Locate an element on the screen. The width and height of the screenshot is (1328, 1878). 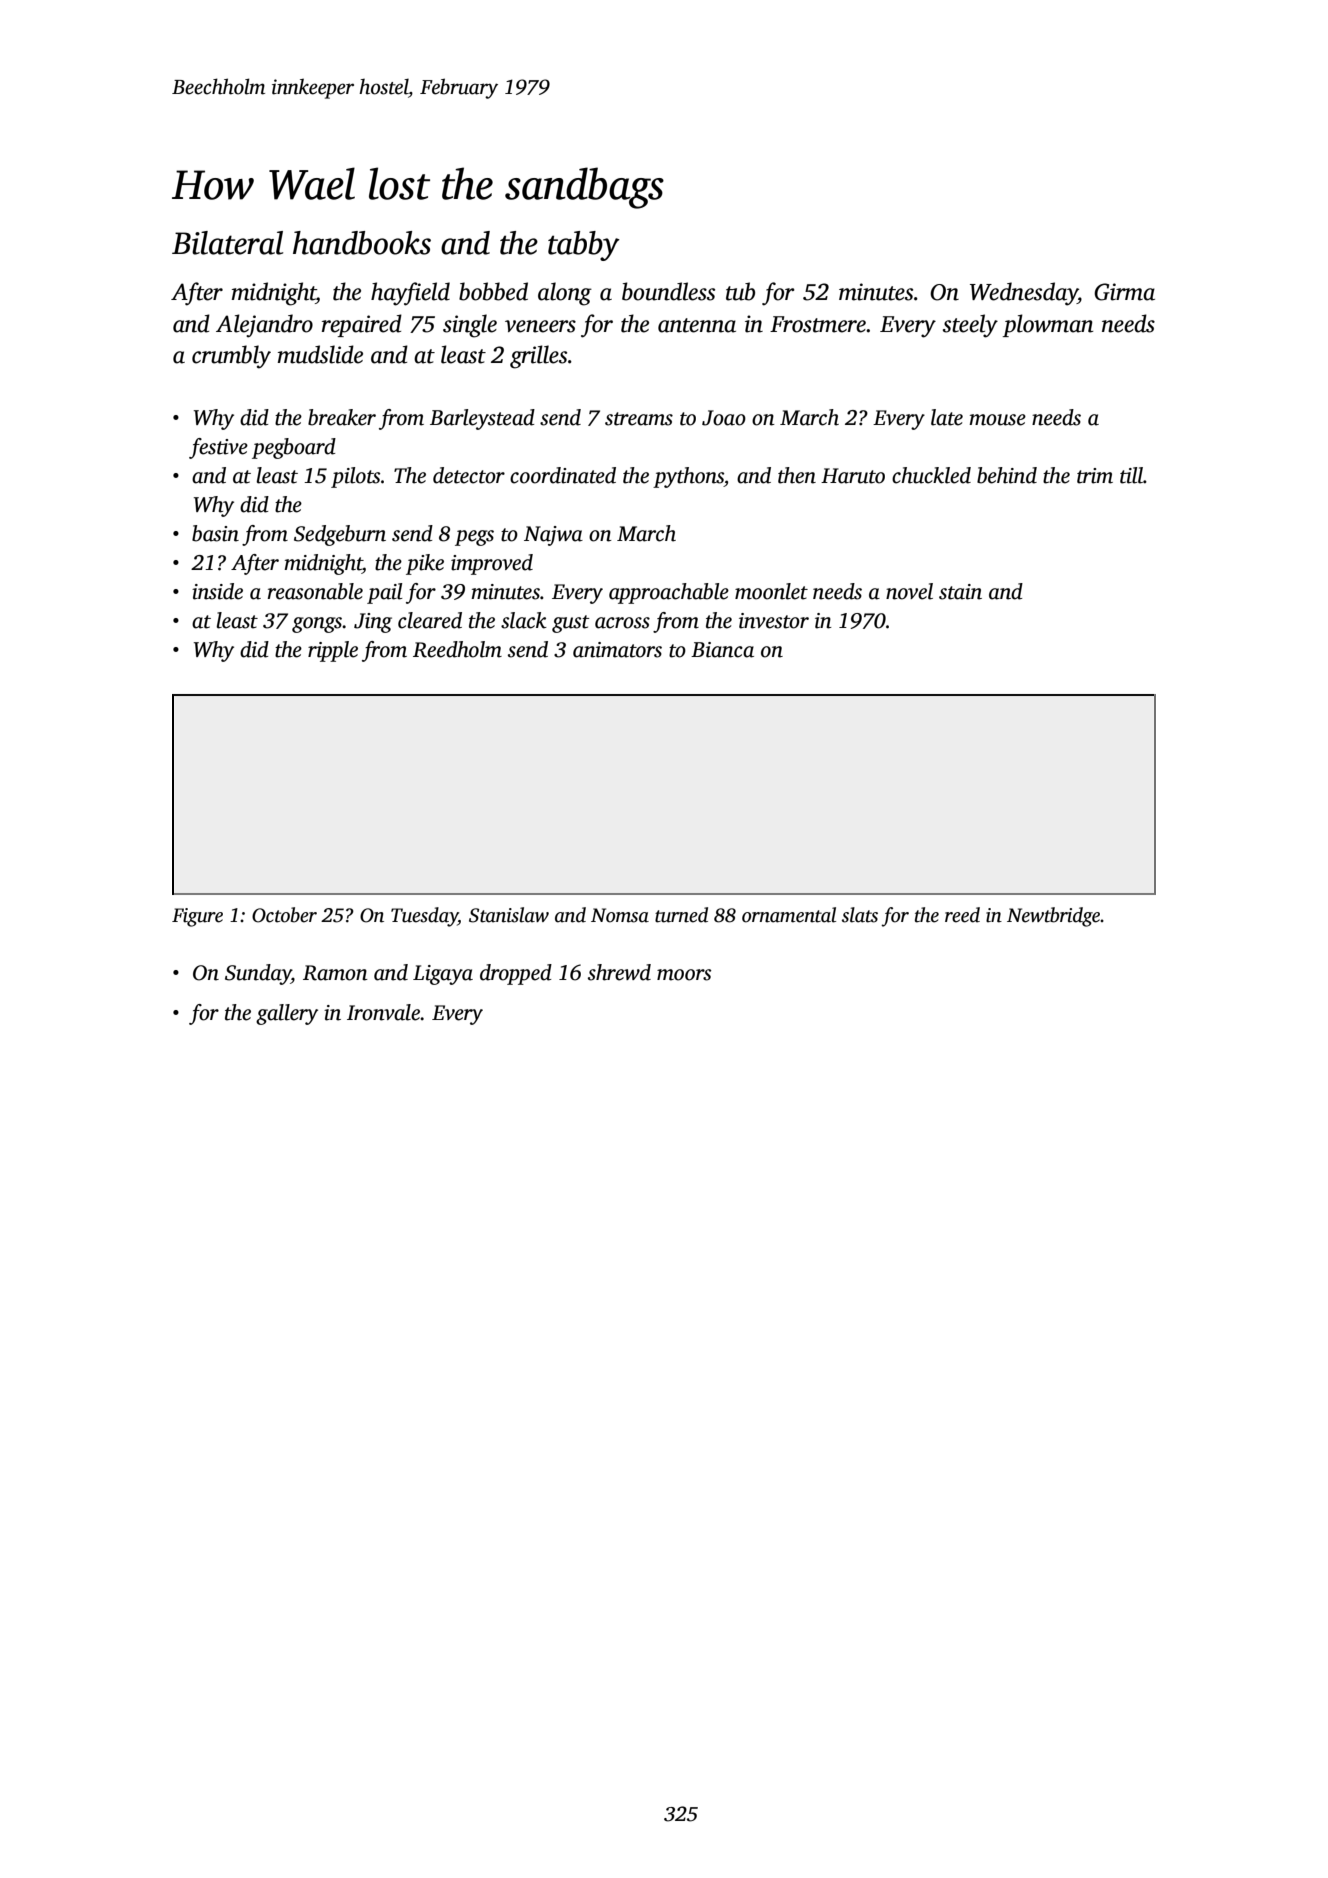
plowman is located at coordinates (1048, 325).
